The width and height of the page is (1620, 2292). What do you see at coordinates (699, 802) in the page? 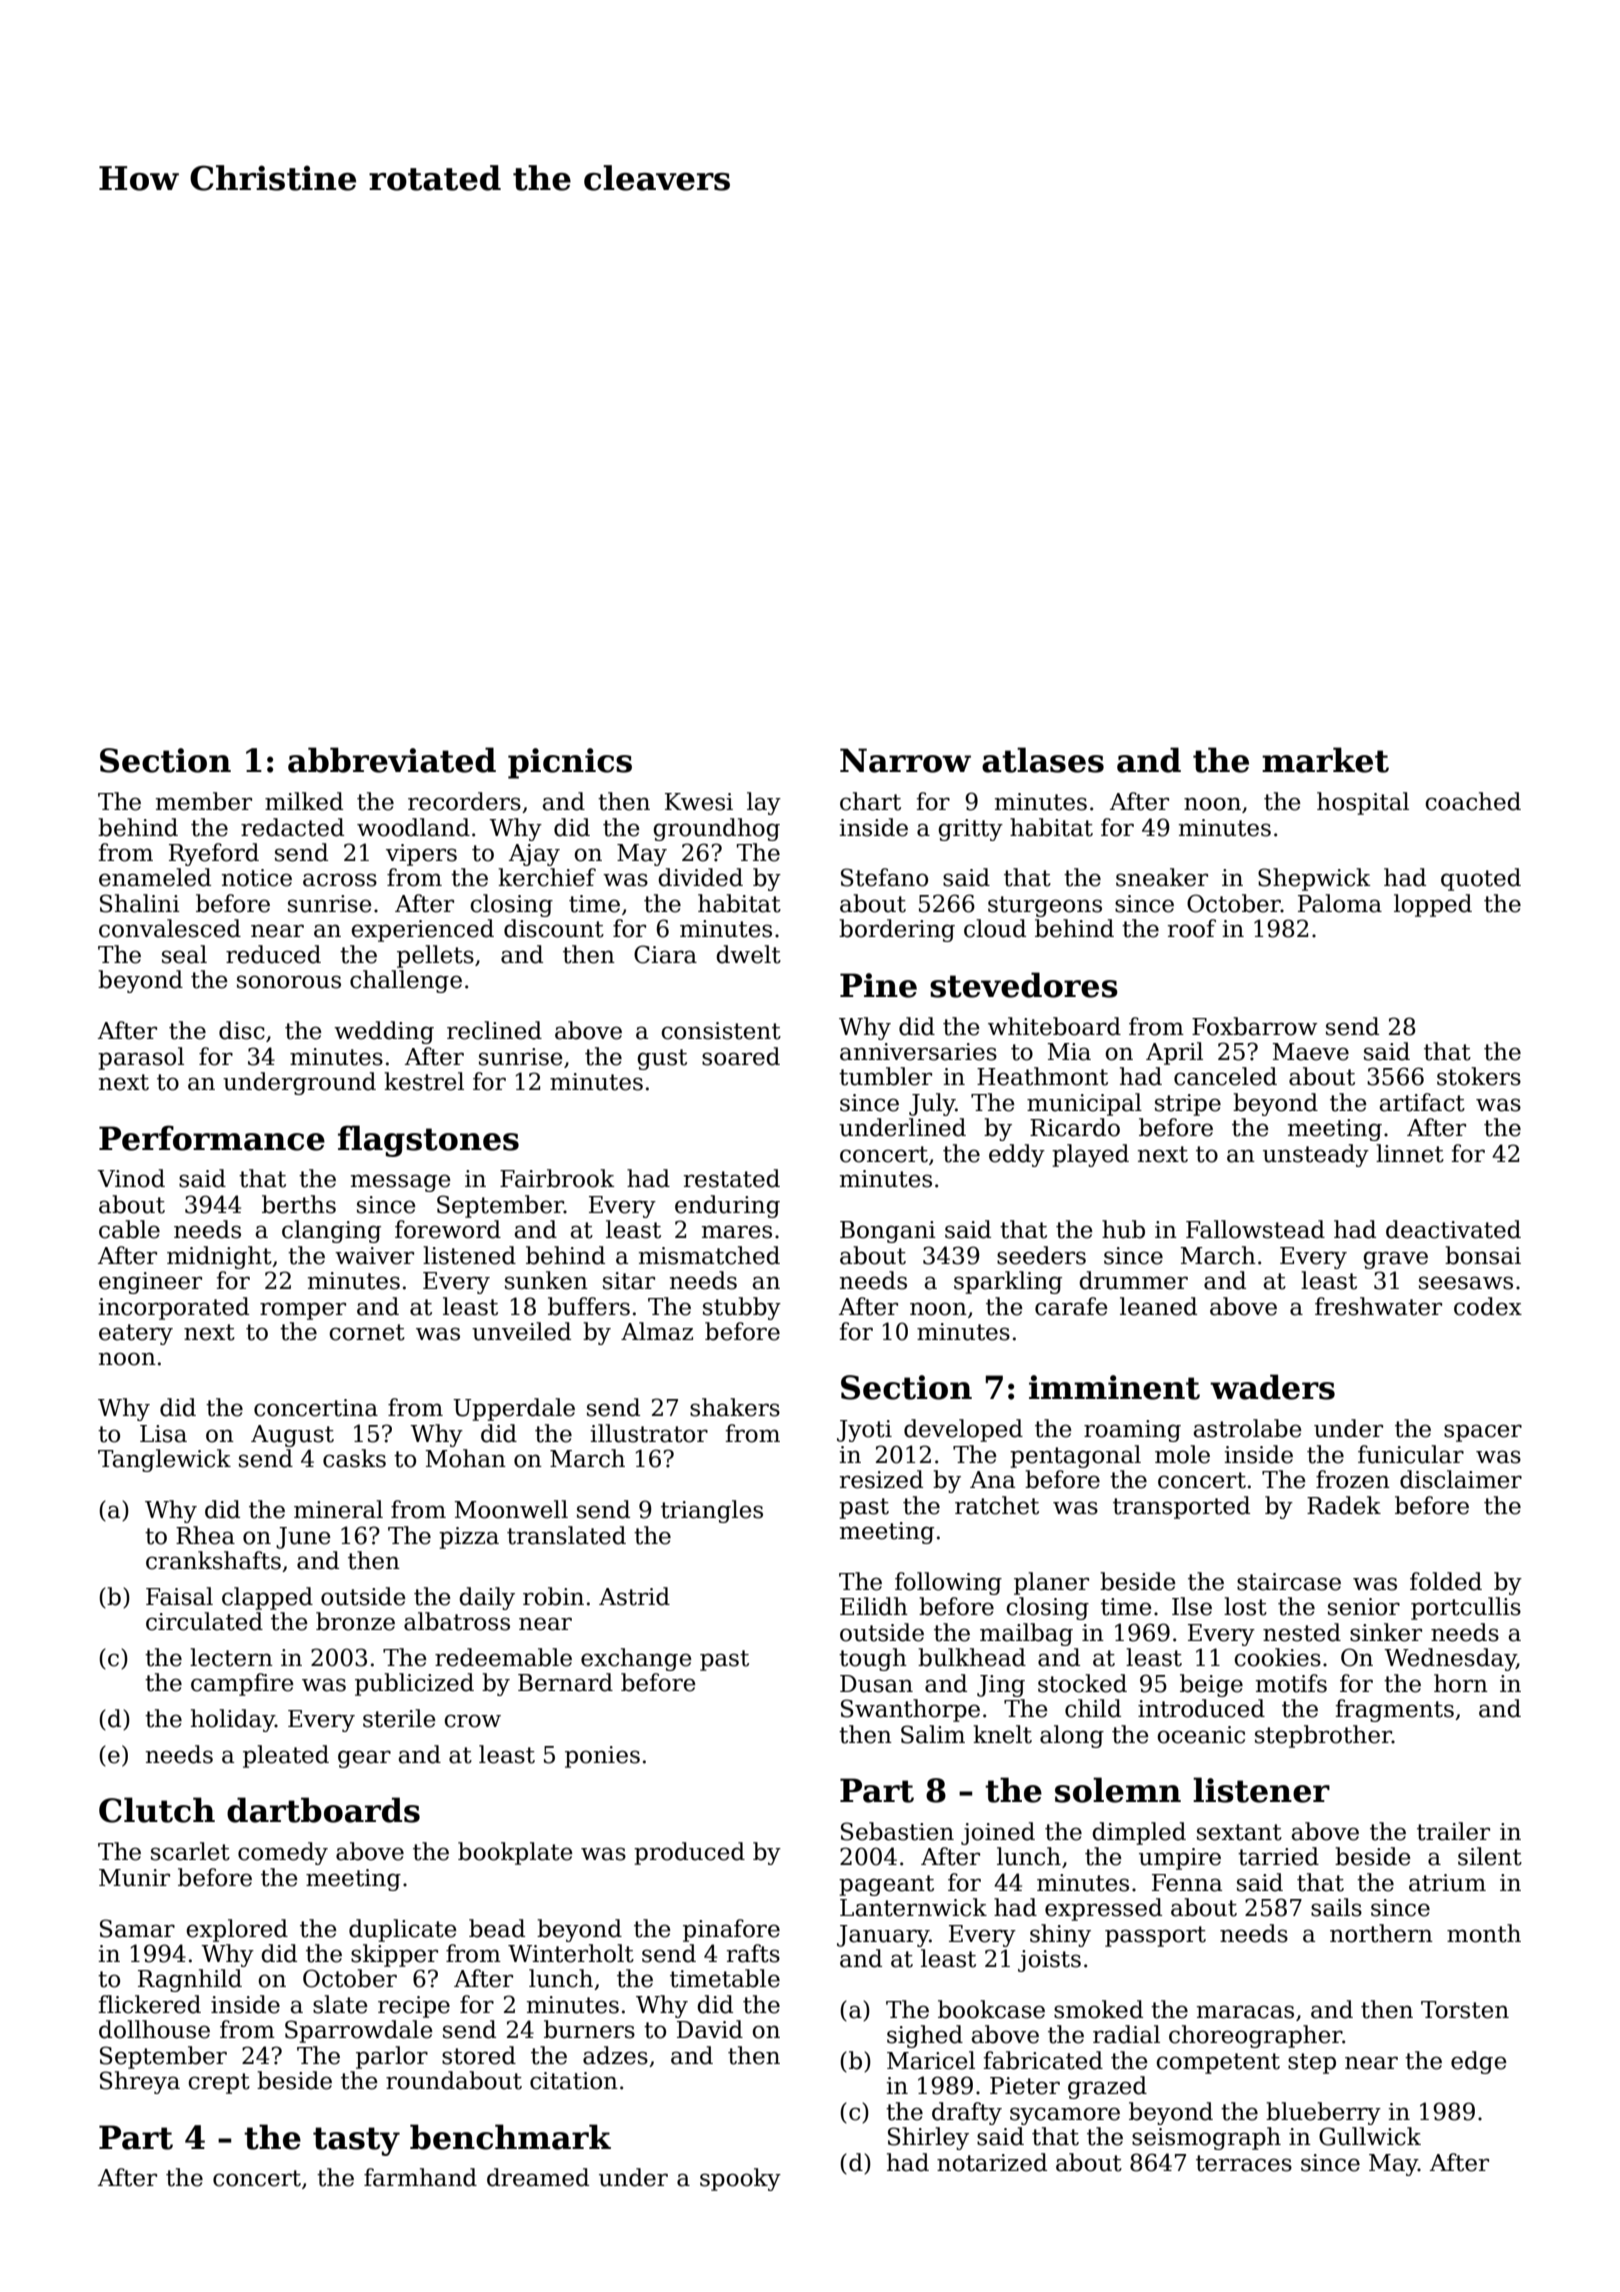
I see `Kwesi` at bounding box center [699, 802].
